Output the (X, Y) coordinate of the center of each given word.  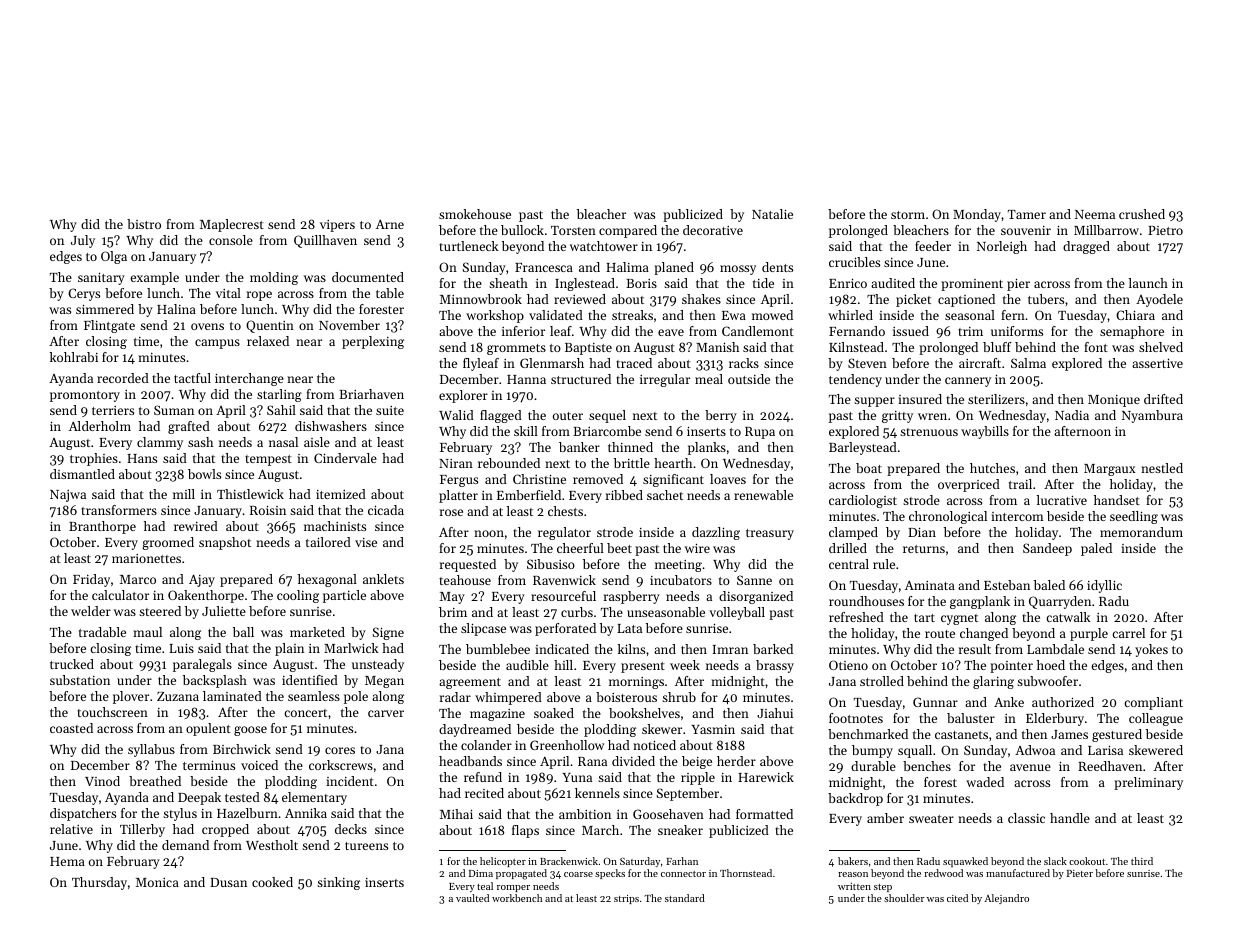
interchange (249, 379)
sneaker (680, 830)
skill (526, 431)
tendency (855, 380)
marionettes (146, 558)
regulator (564, 533)
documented (368, 277)
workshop (495, 316)
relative (71, 829)
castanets (961, 735)
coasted (71, 728)
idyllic (1104, 586)
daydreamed (475, 730)
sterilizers (996, 399)
